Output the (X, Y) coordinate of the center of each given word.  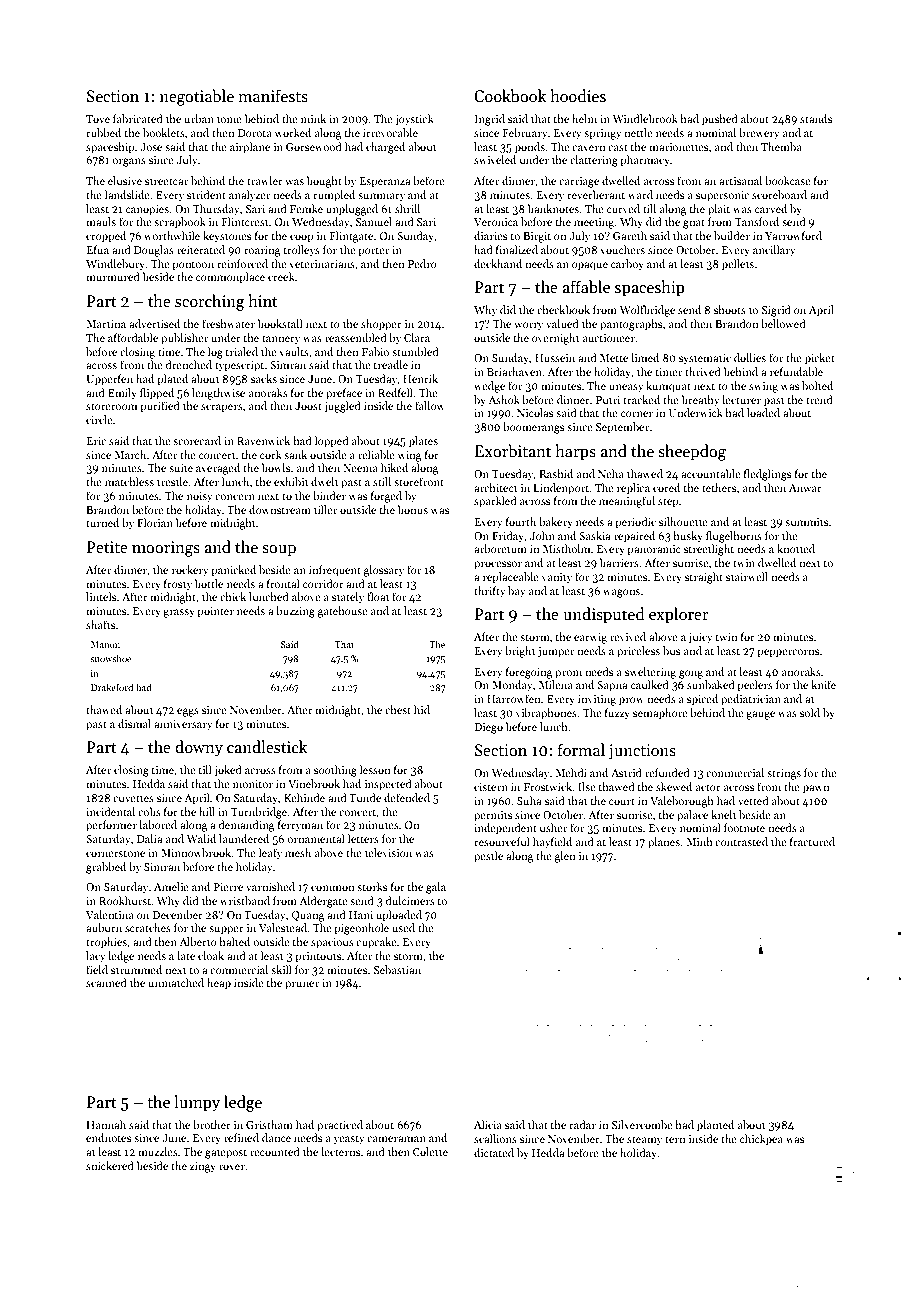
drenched (189, 364)
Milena (556, 684)
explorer (679, 615)
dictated (494, 1152)
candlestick (267, 746)
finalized (517, 249)
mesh (298, 852)
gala (436, 888)
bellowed (783, 323)
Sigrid (776, 311)
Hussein (555, 358)
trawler (265, 180)
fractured (812, 841)
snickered (110, 1165)
